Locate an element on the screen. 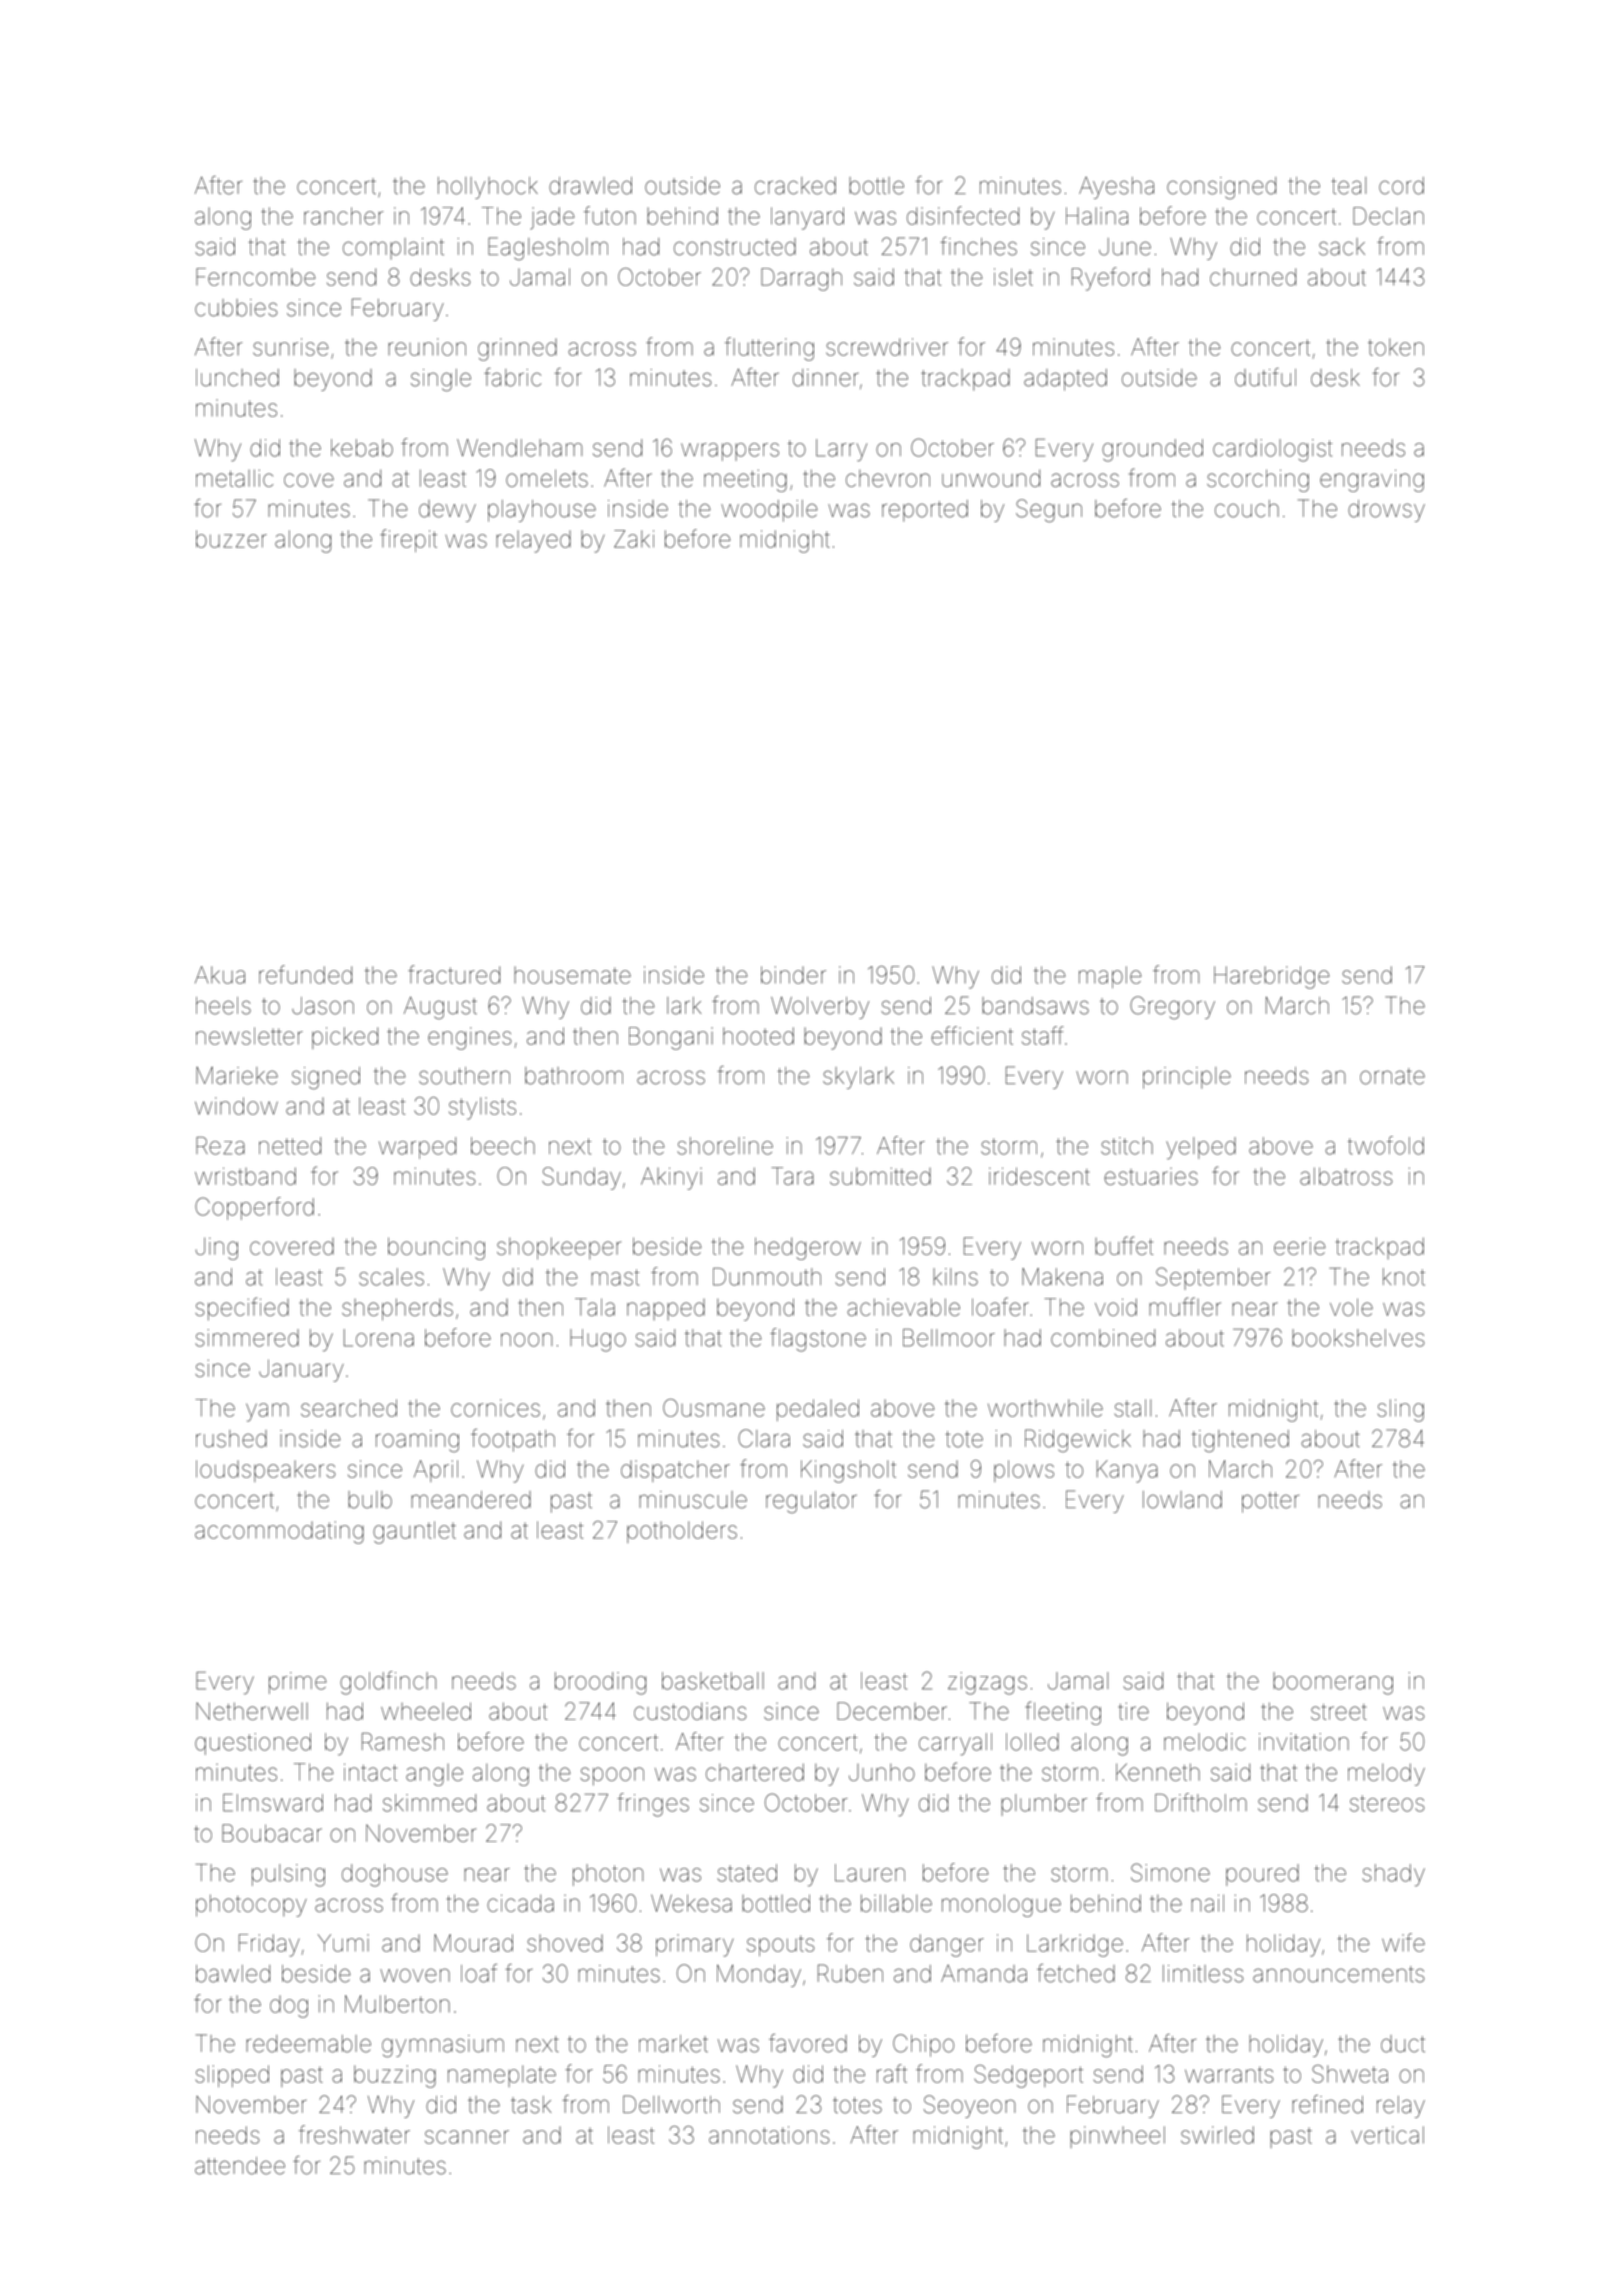 Image resolution: width=1620 pixels, height=2292 pixels. submitted is located at coordinates (880, 1176).
